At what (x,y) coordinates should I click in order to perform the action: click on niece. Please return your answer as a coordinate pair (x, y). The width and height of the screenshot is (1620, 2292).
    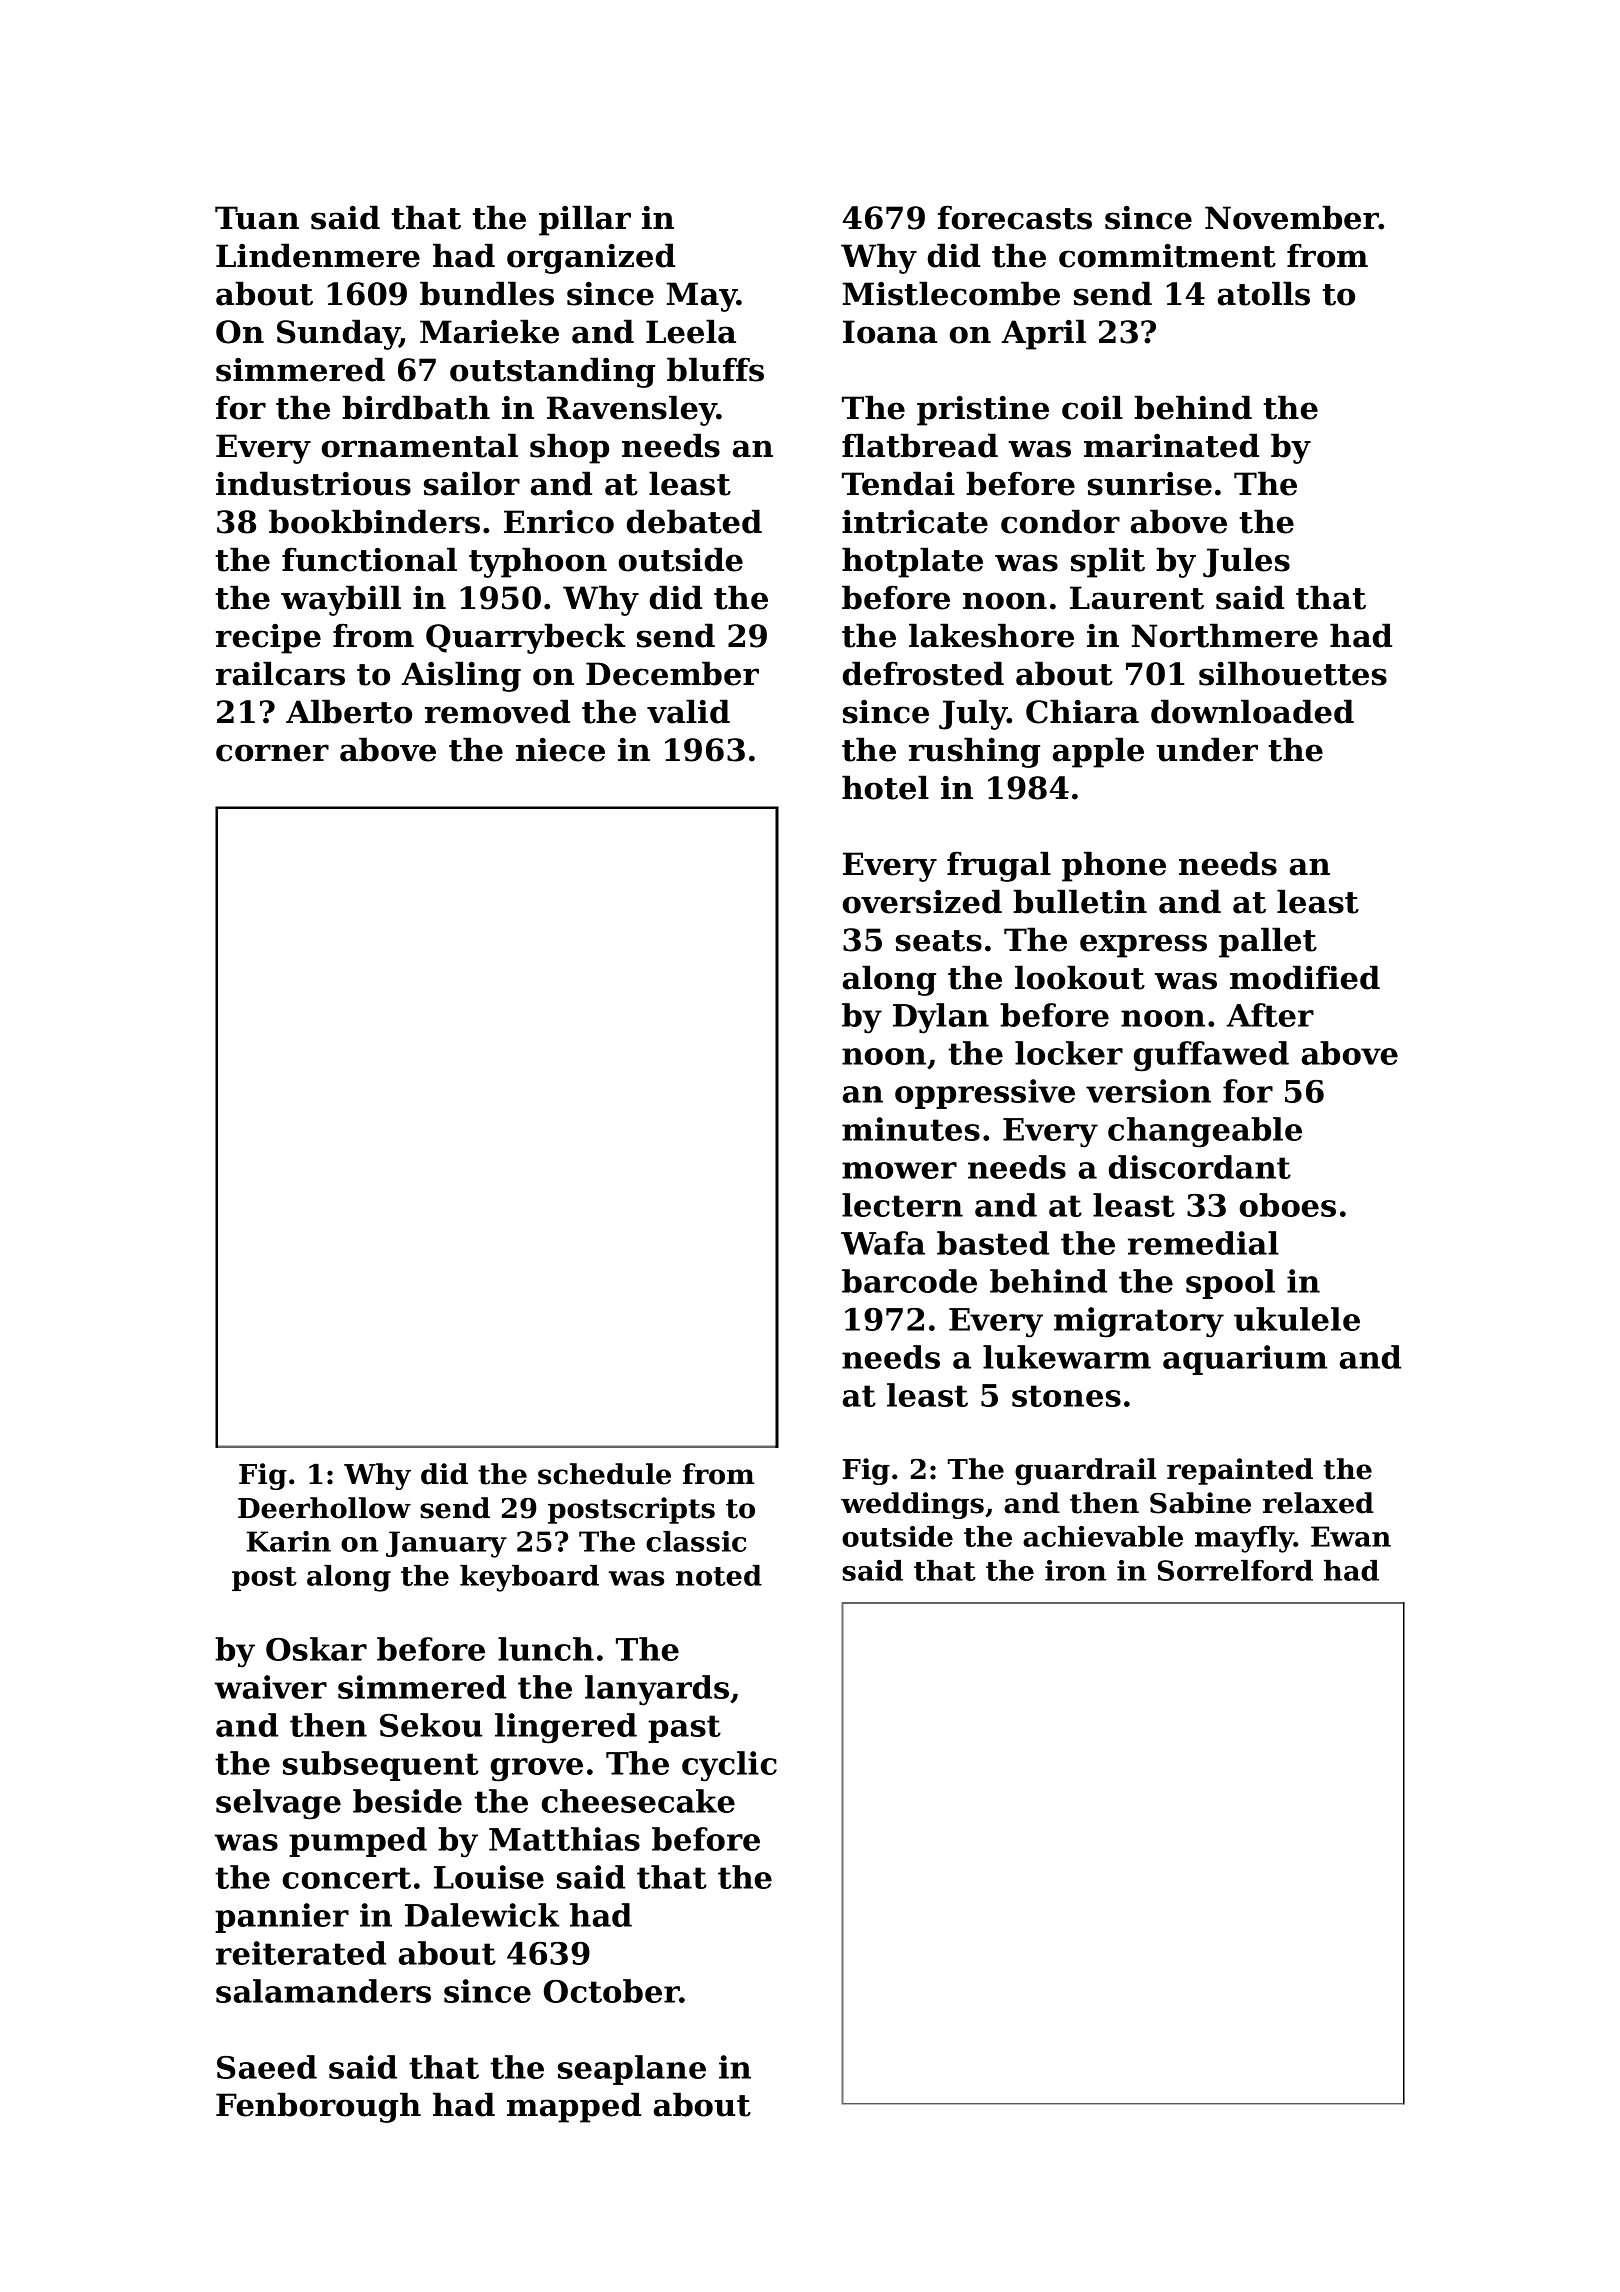
    Looking at the image, I should click on (560, 750).
